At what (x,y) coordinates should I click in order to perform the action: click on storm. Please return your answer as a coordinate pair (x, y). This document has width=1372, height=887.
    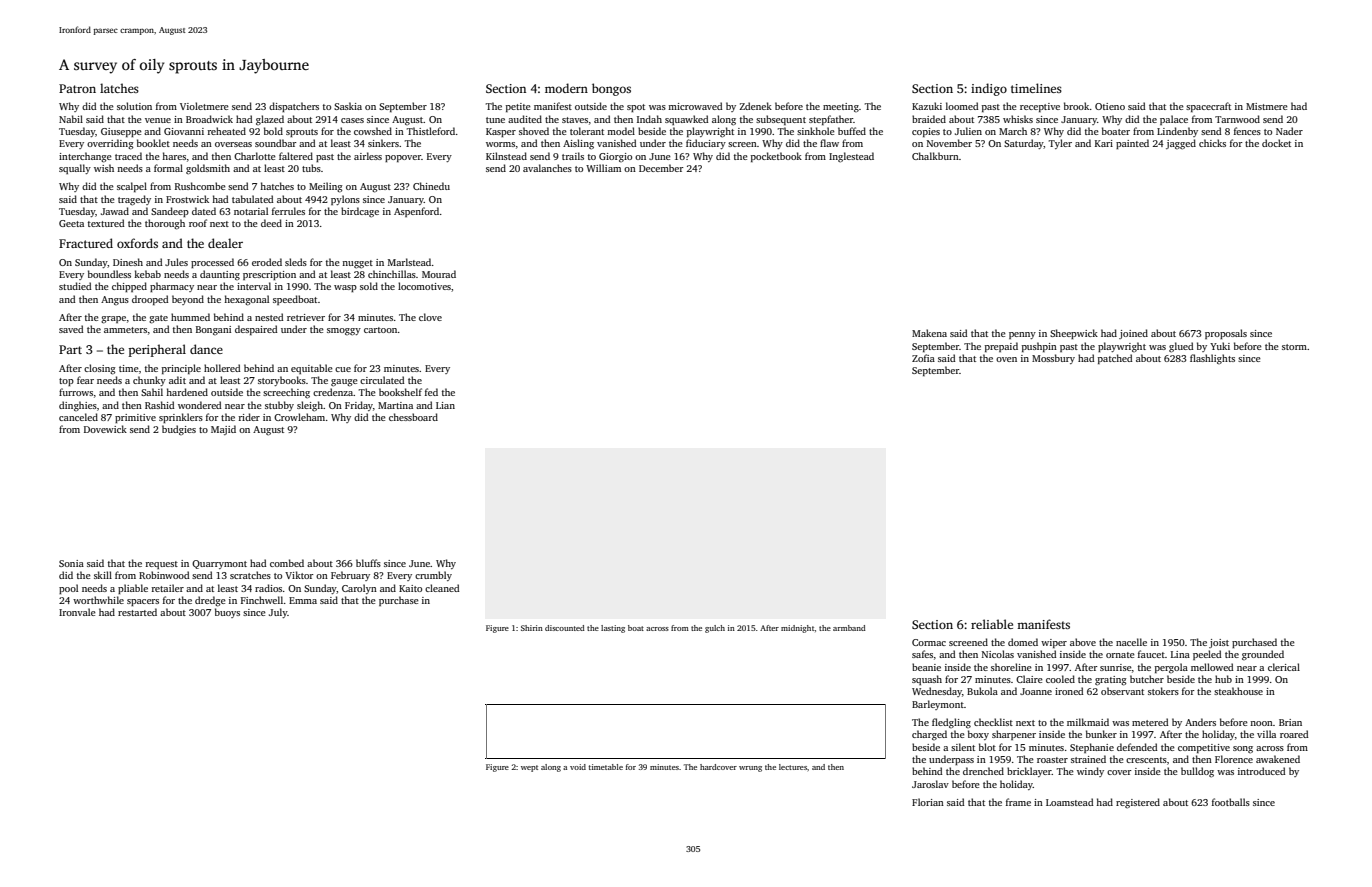
    Looking at the image, I should click on (1294, 347).
